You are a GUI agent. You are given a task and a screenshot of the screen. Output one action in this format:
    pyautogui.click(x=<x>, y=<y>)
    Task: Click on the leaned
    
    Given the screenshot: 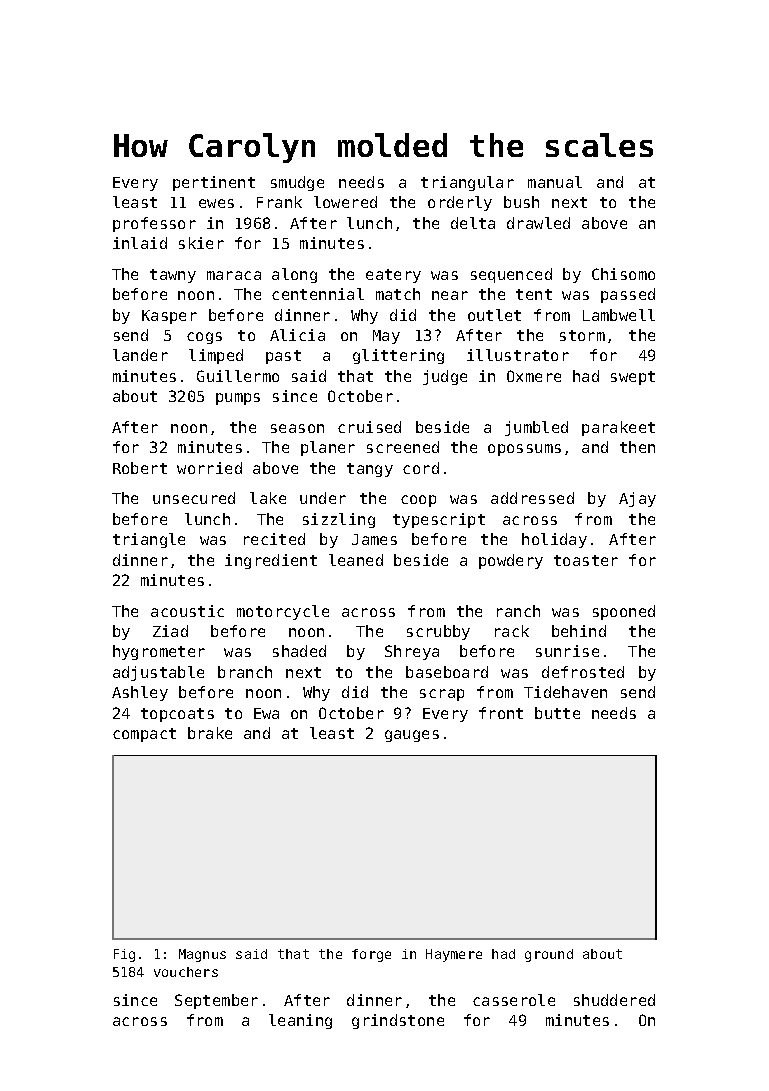 What is the action you would take?
    pyautogui.click(x=356, y=560)
